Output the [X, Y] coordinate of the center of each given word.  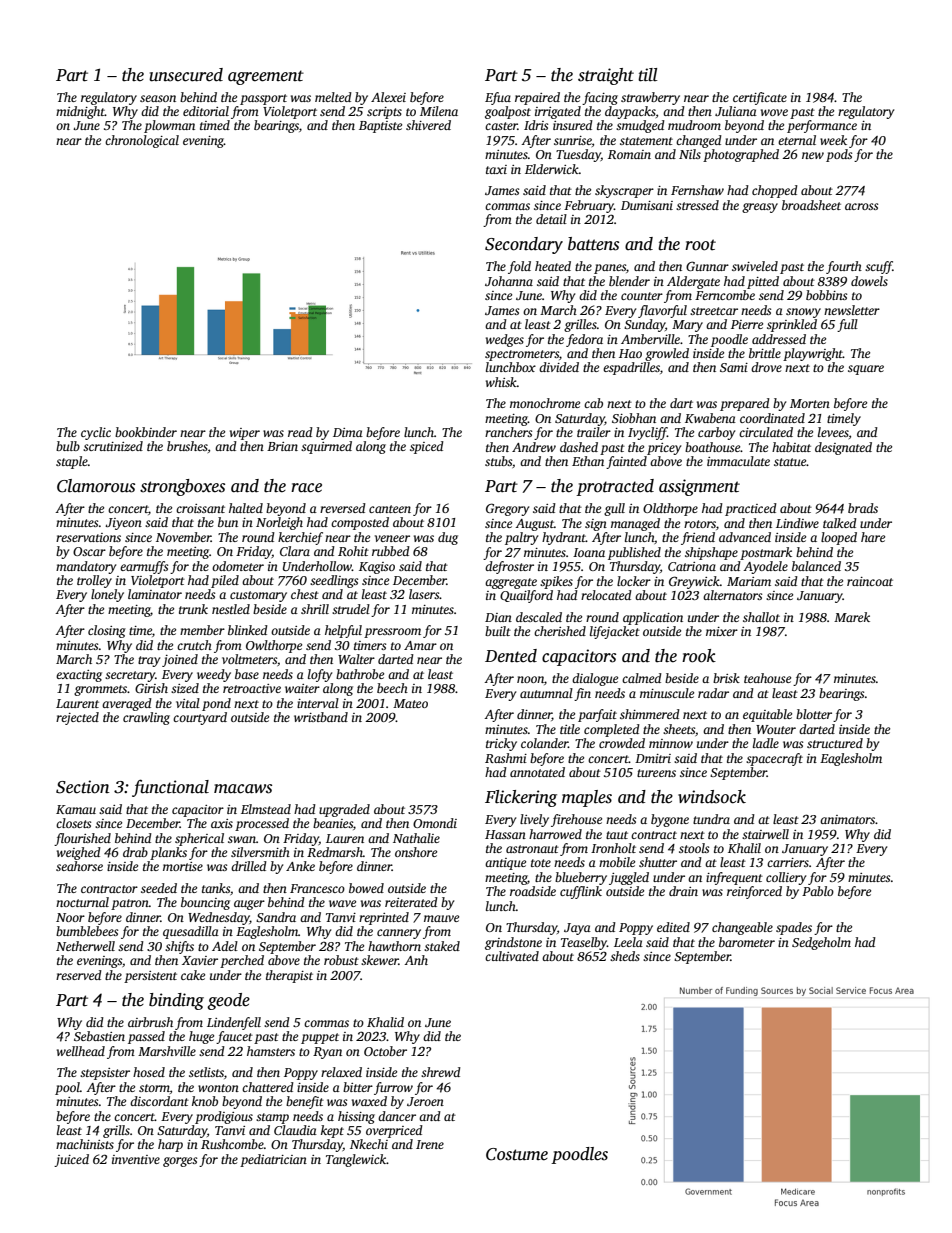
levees [833, 432]
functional [170, 788]
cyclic [96, 433]
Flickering [521, 798]
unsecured [186, 75]
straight [606, 76]
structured [835, 743]
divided [559, 367]
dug [448, 538]
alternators [732, 595]
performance [822, 126]
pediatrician [273, 1160]
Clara [295, 551]
